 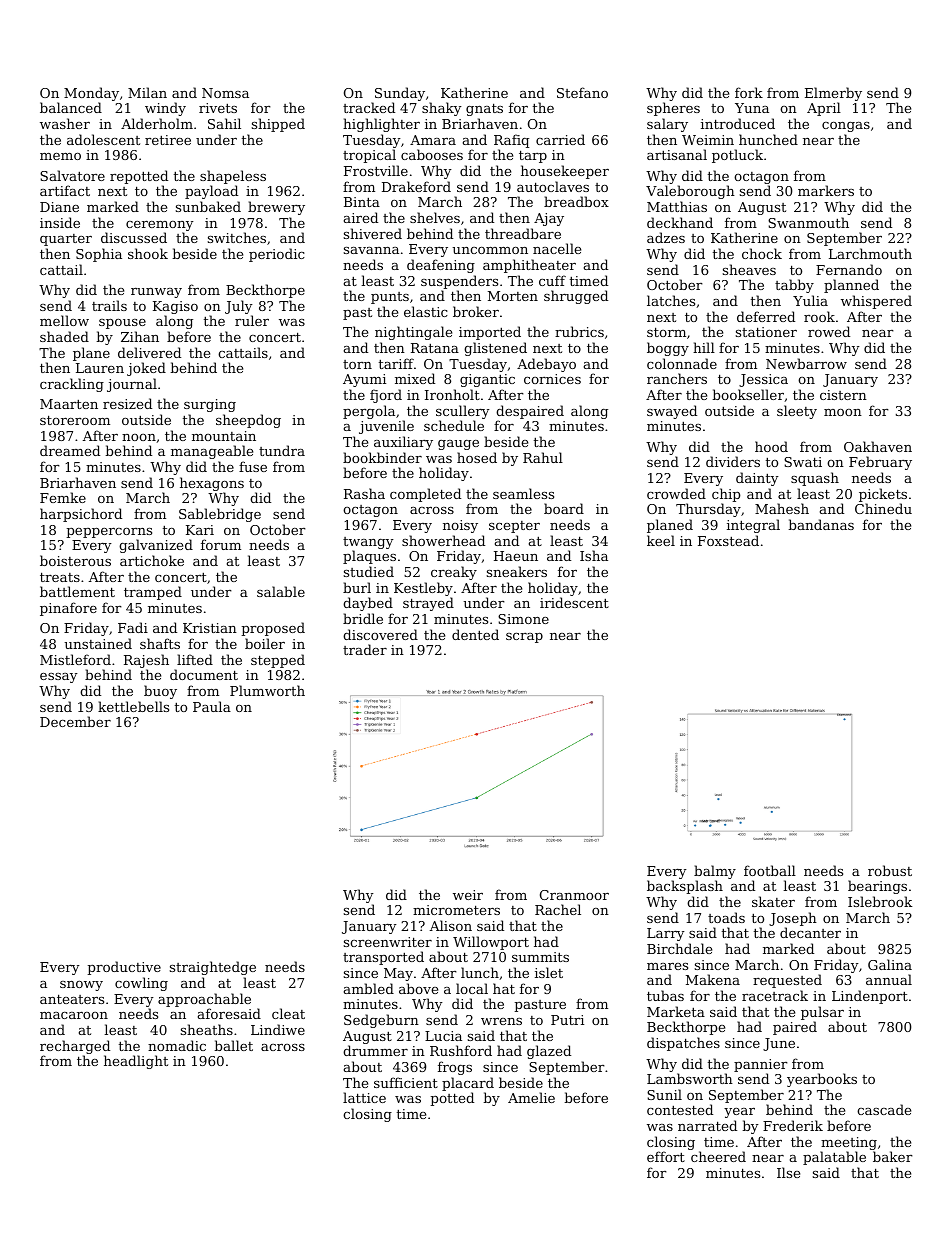 What do you see at coordinates (833, 94) in the document?
I see `Elmerby` at bounding box center [833, 94].
